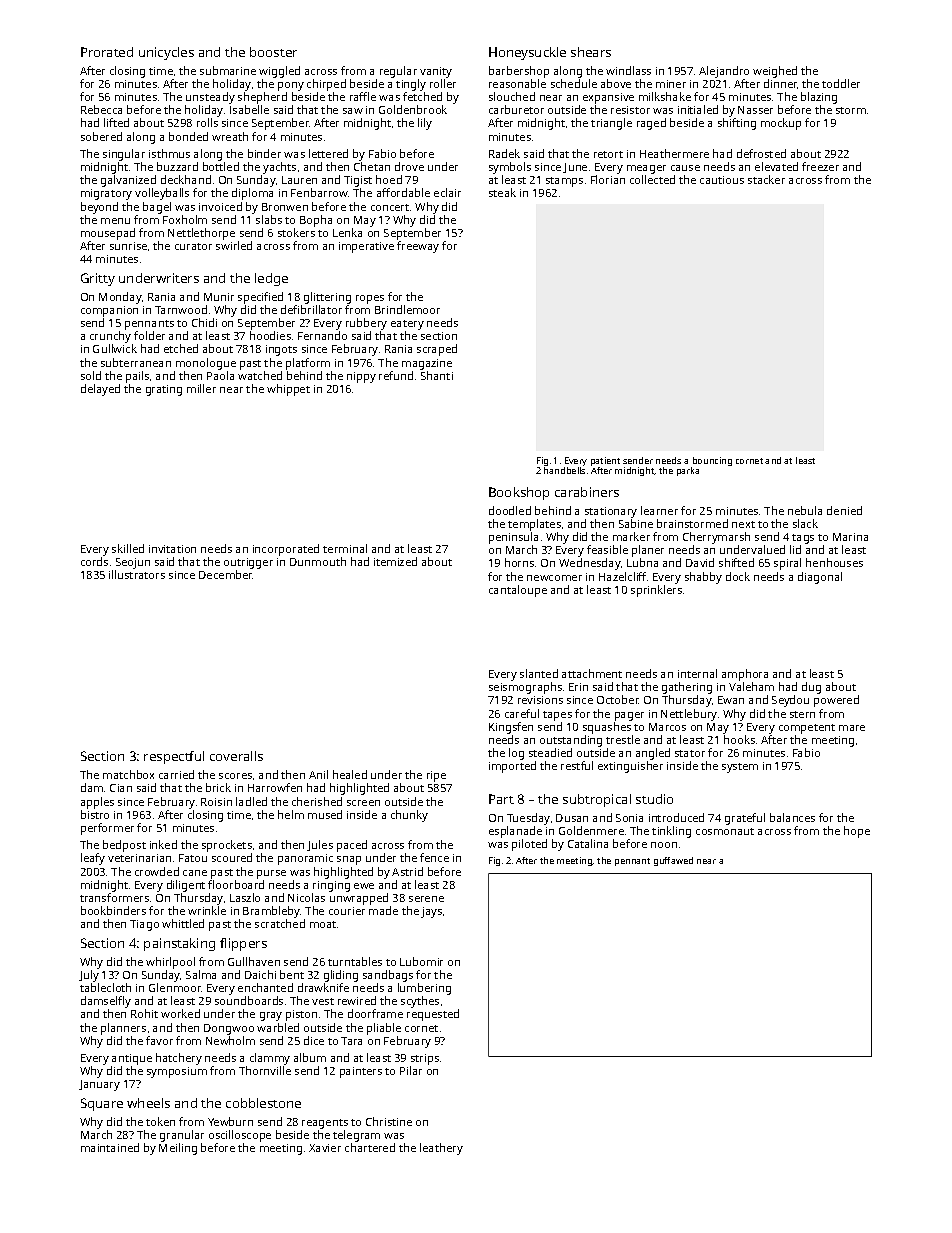 The image size is (952, 1233). I want to click on stern, so click(802, 714).
